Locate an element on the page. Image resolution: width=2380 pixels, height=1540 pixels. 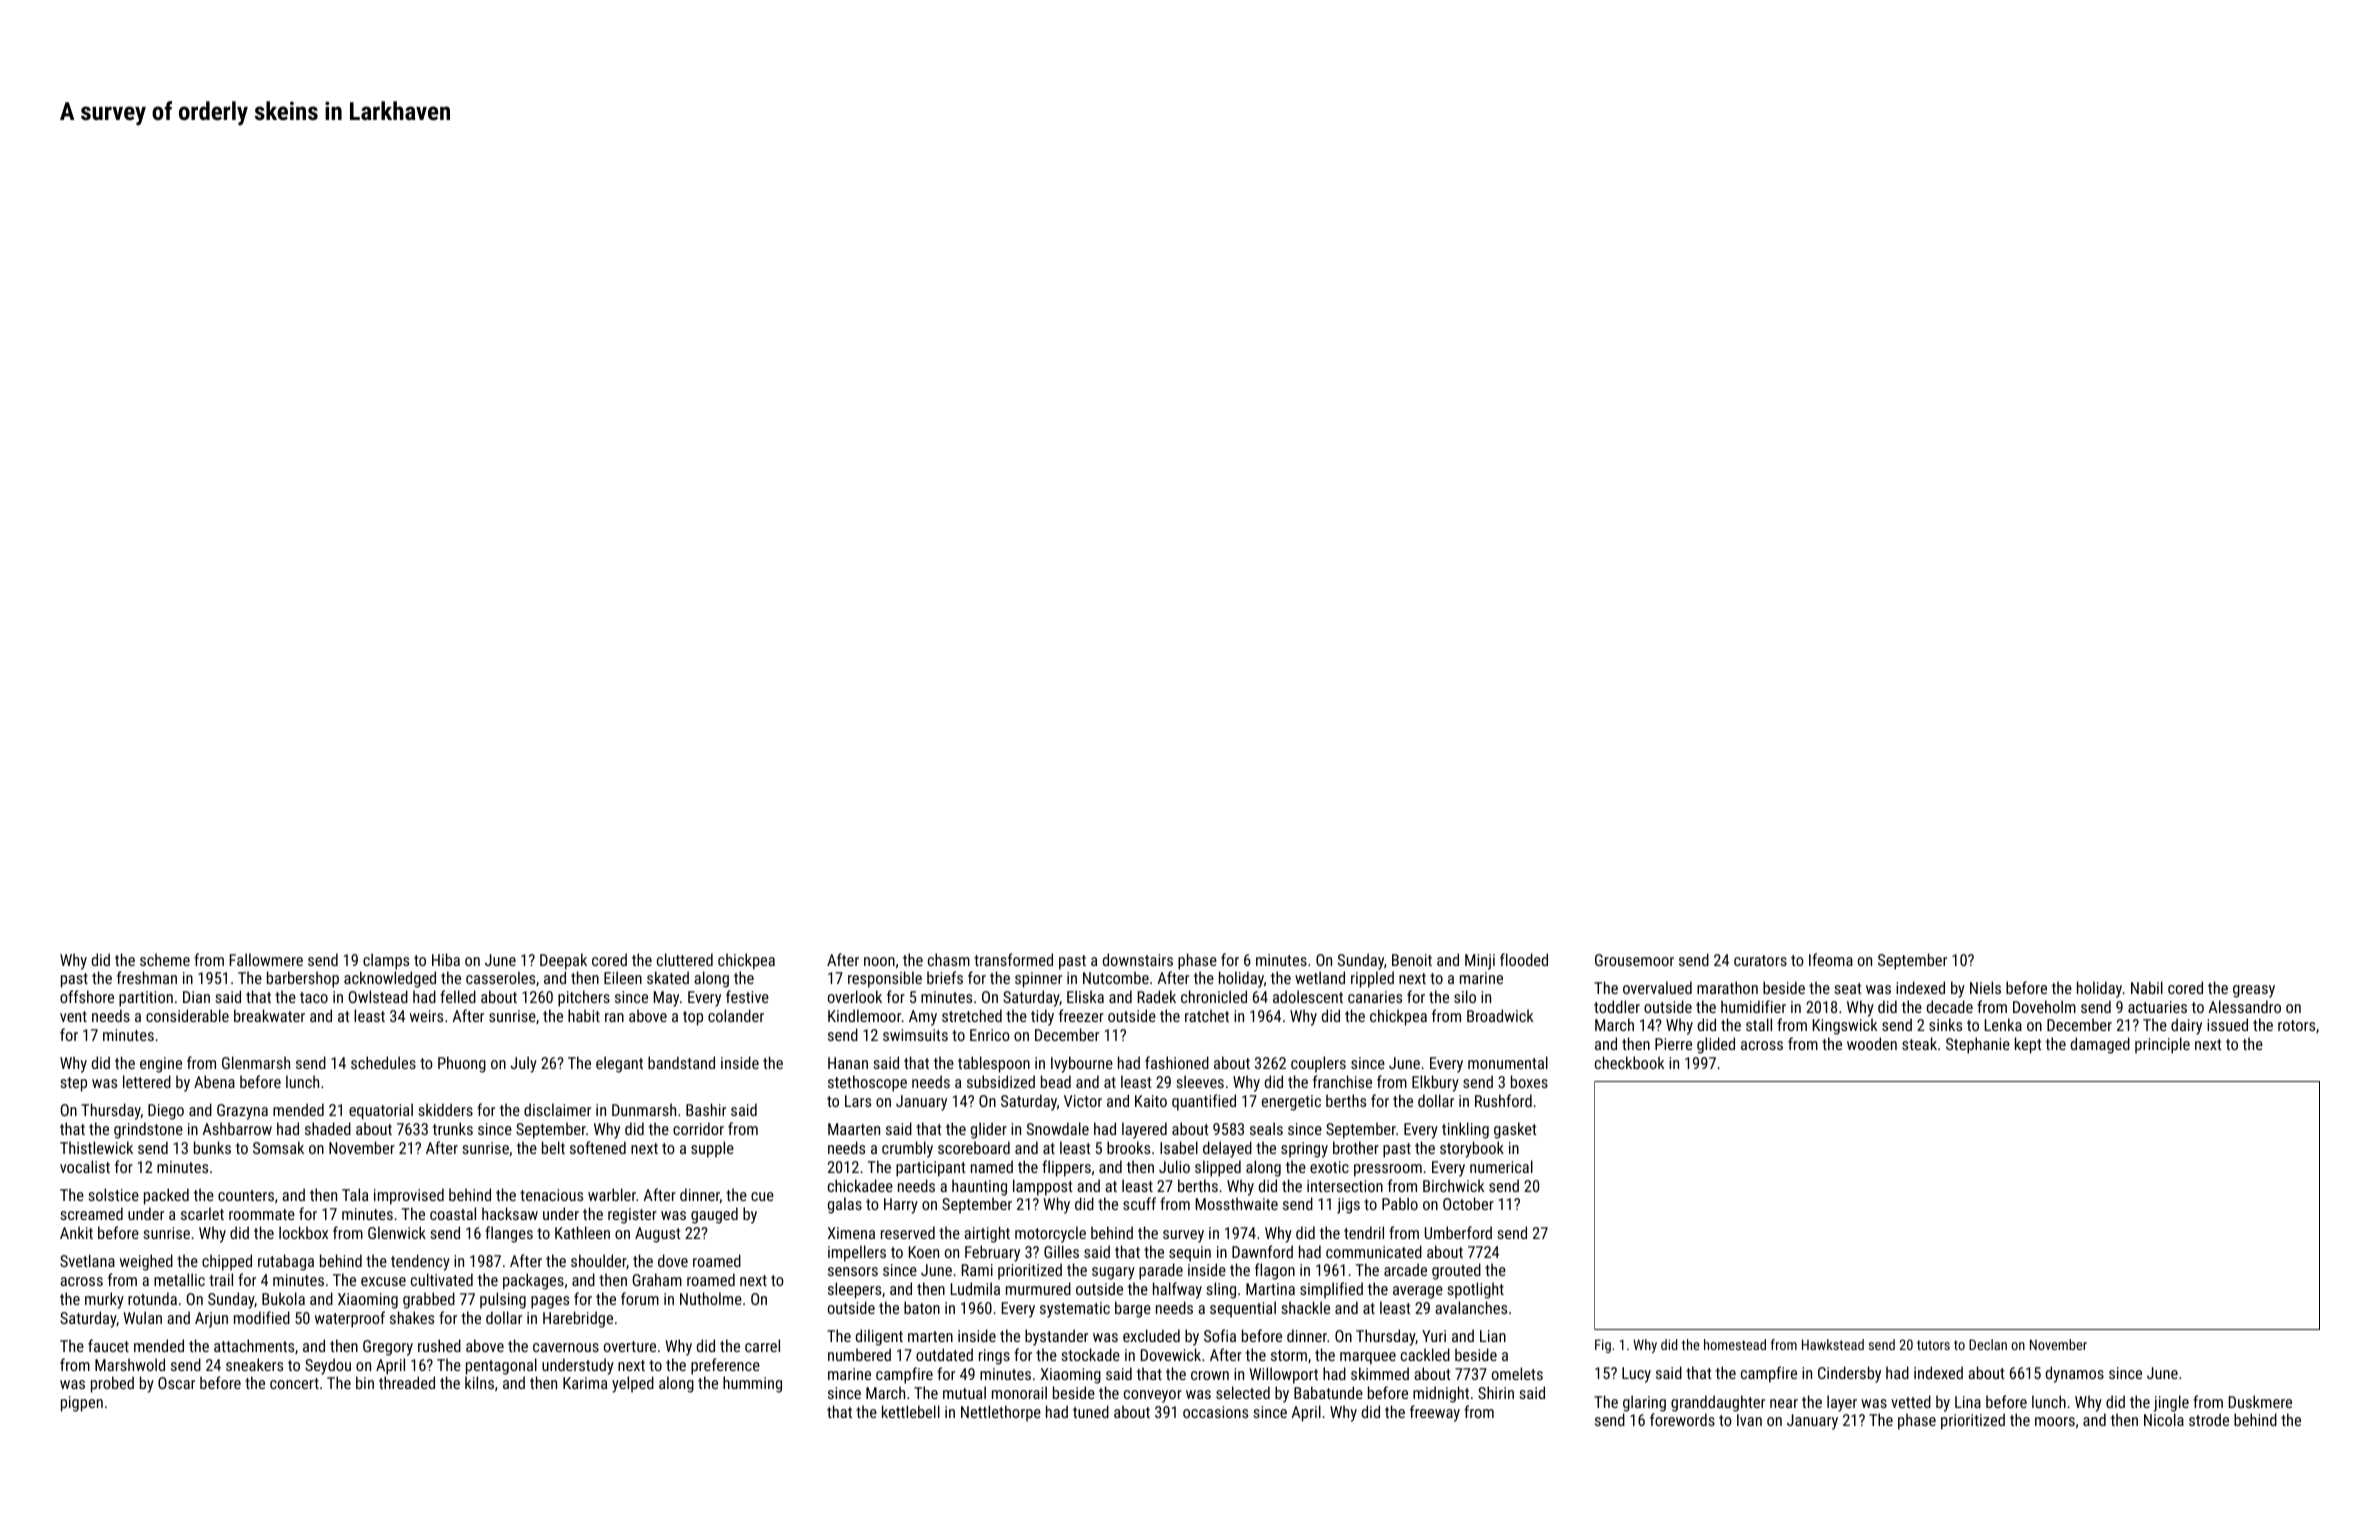
Wulan is located at coordinates (142, 1317).
